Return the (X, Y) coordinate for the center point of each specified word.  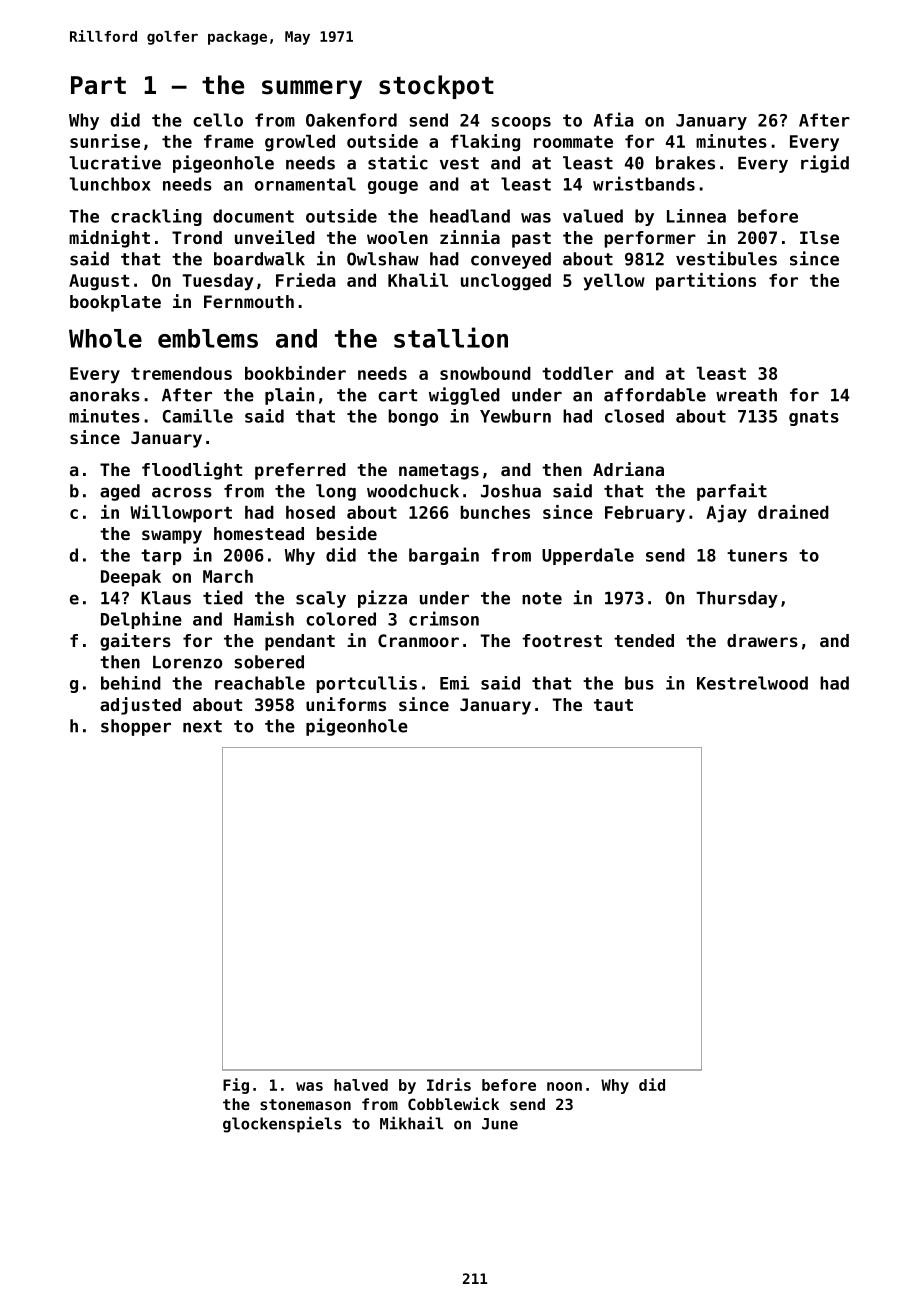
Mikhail (411, 1123)
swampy (172, 537)
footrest (562, 640)
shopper (136, 727)
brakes (685, 163)
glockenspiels (282, 1124)
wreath (746, 395)
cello (218, 120)
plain (289, 396)
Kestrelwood (752, 683)
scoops (521, 123)
